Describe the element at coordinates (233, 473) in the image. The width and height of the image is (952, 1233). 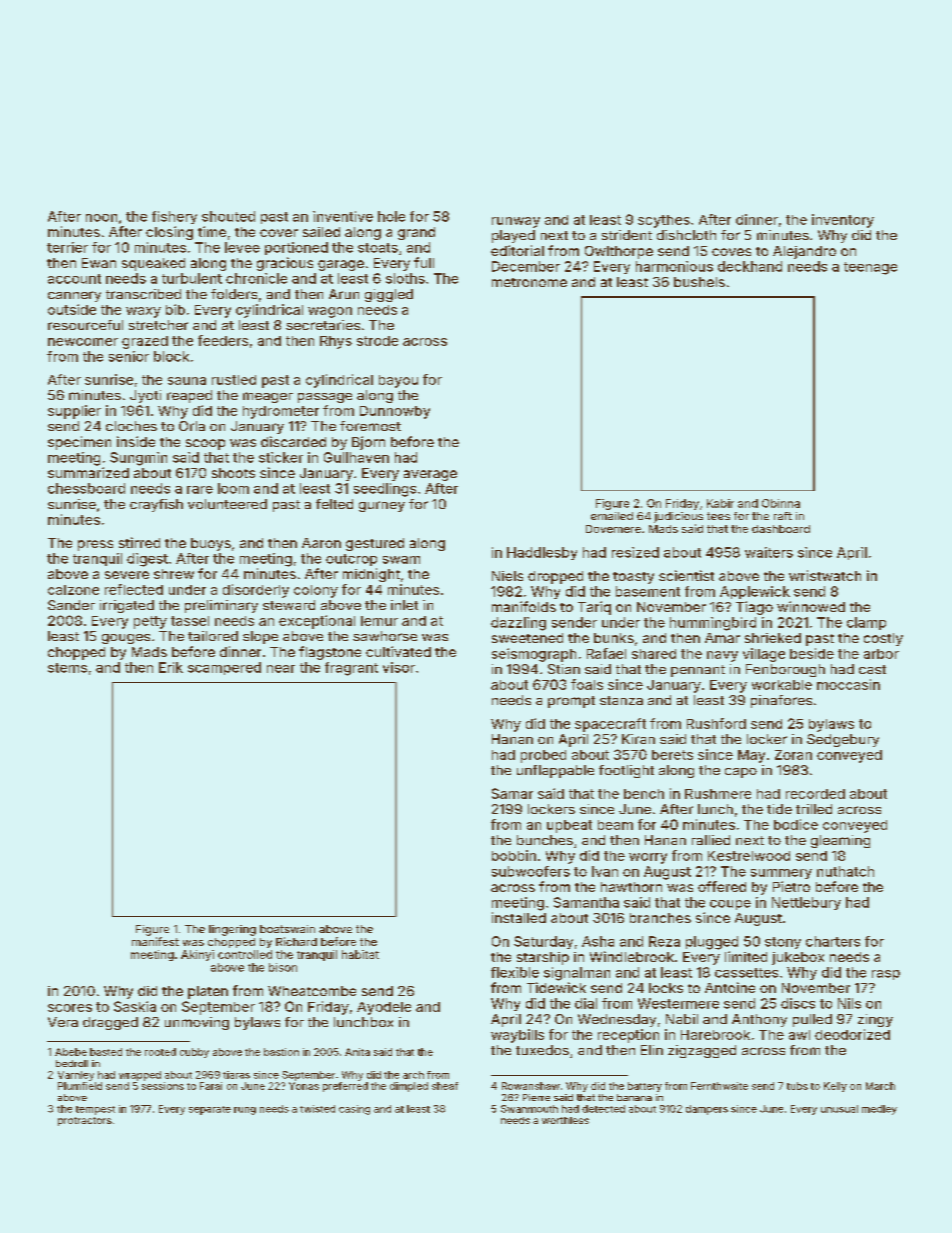
I see `shoots` at that location.
